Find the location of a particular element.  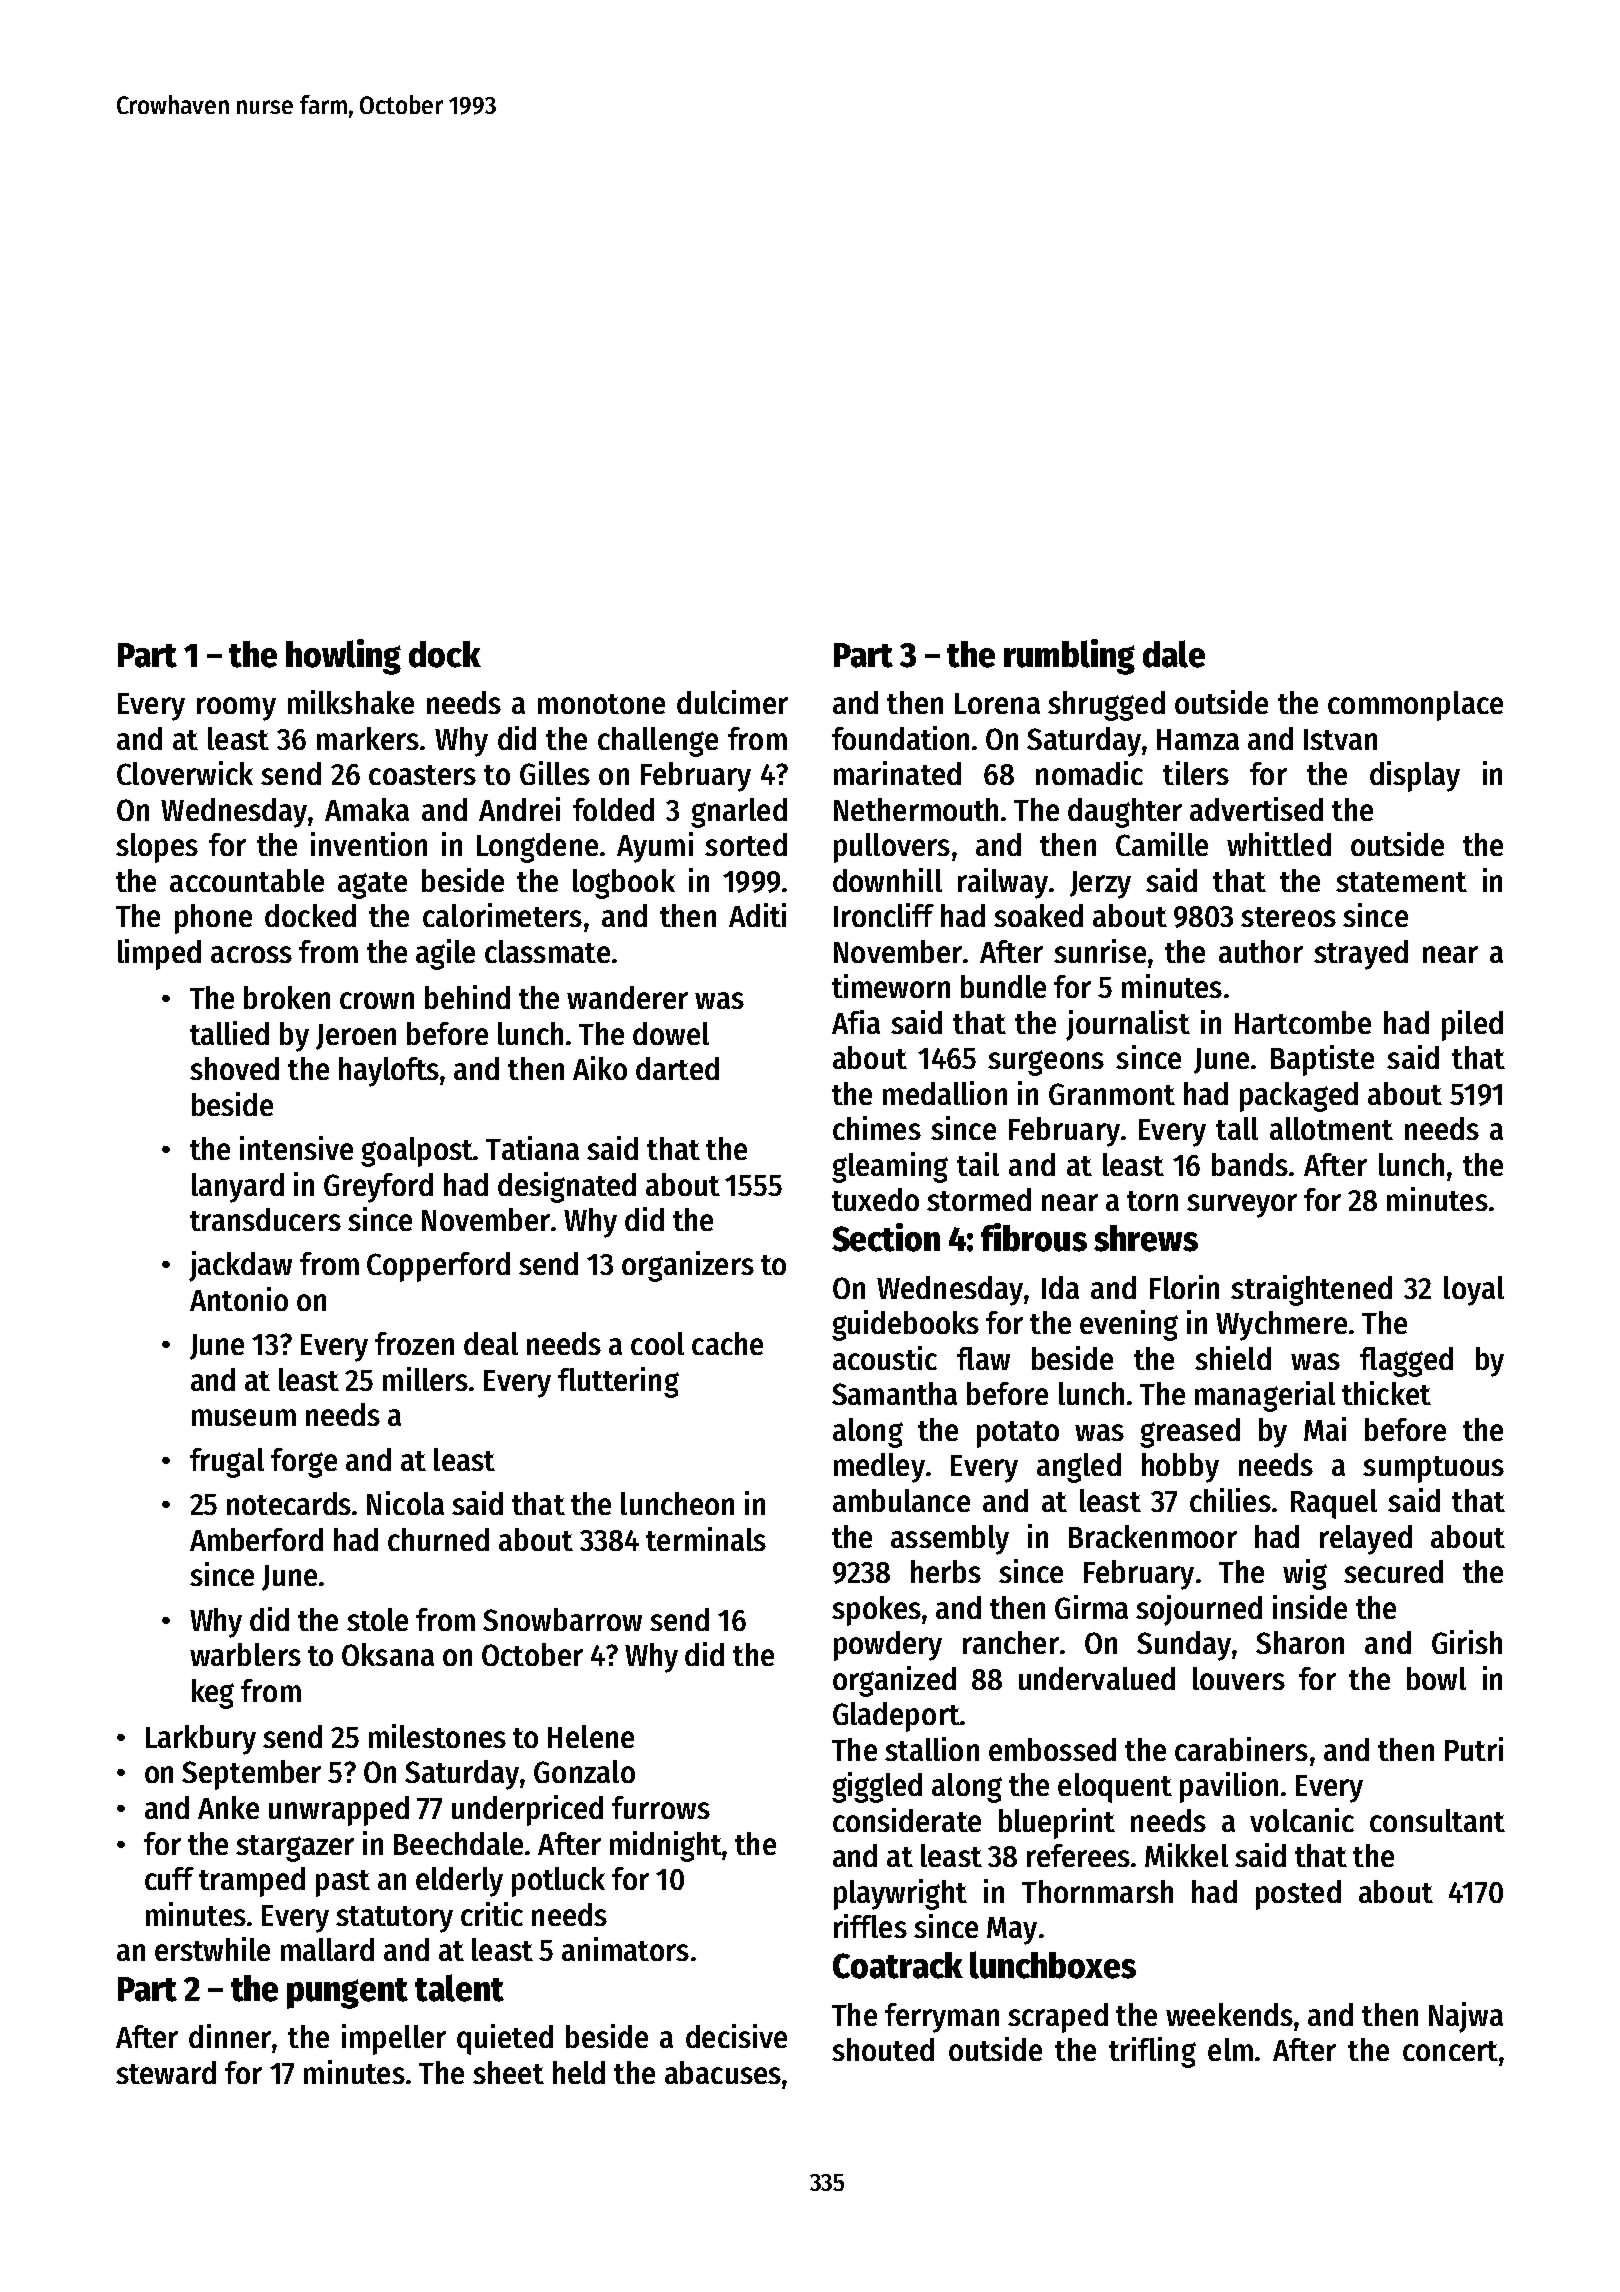

Cloverwick is located at coordinates (185, 773).
